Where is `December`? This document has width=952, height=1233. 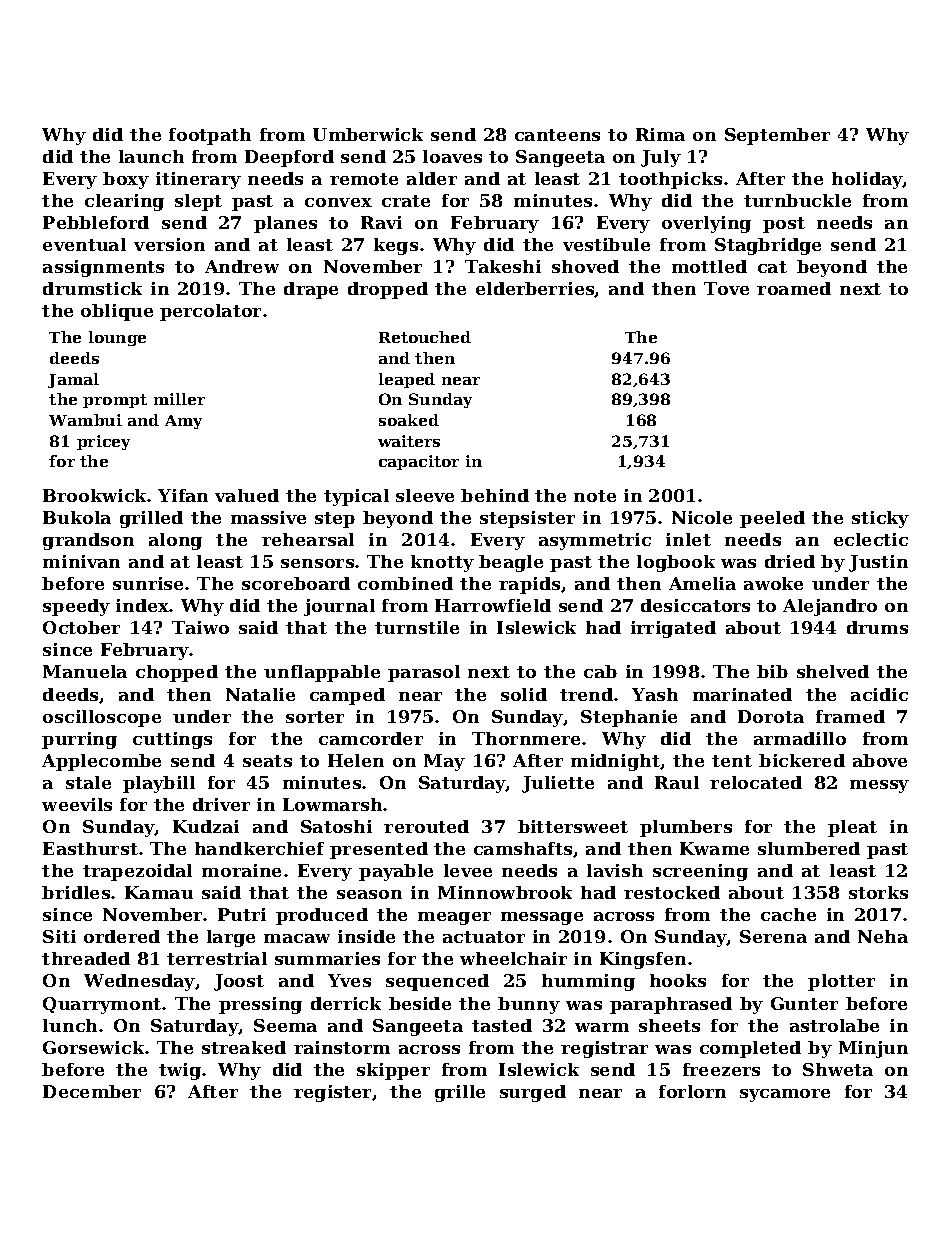
December is located at coordinates (92, 1091).
